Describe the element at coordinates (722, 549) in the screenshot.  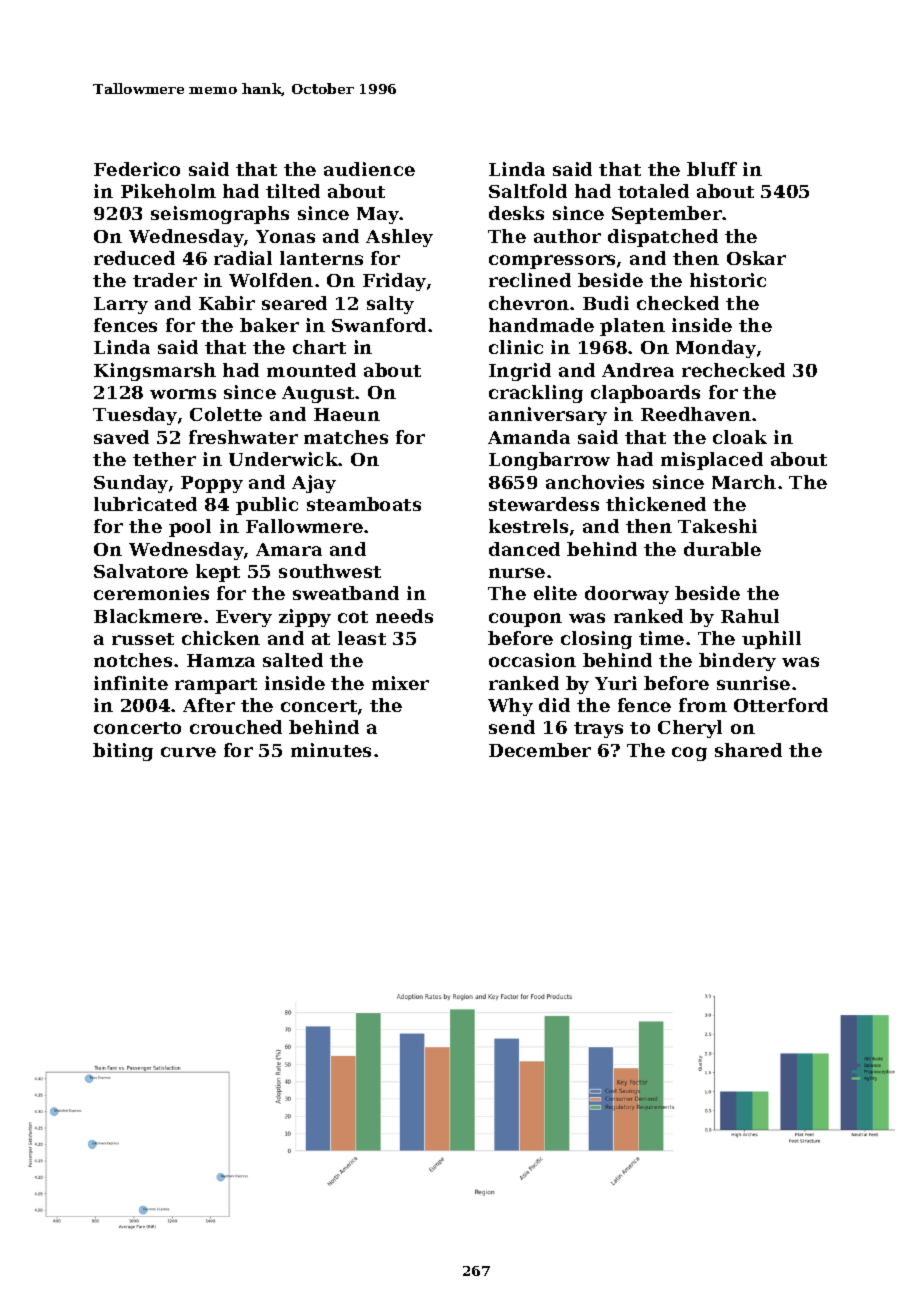
I see `durable` at that location.
